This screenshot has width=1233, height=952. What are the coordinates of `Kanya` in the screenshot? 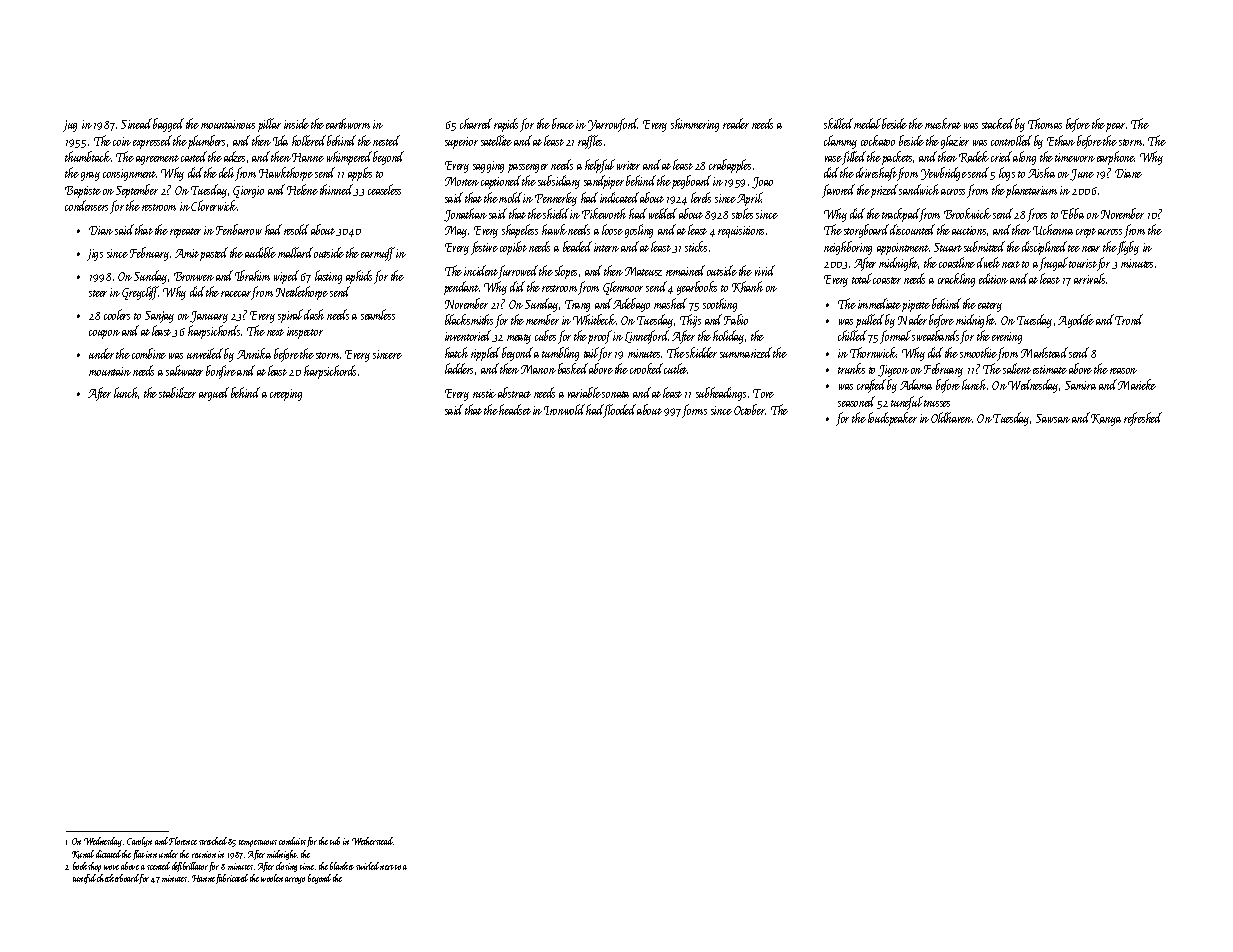 It's located at (1106, 420).
